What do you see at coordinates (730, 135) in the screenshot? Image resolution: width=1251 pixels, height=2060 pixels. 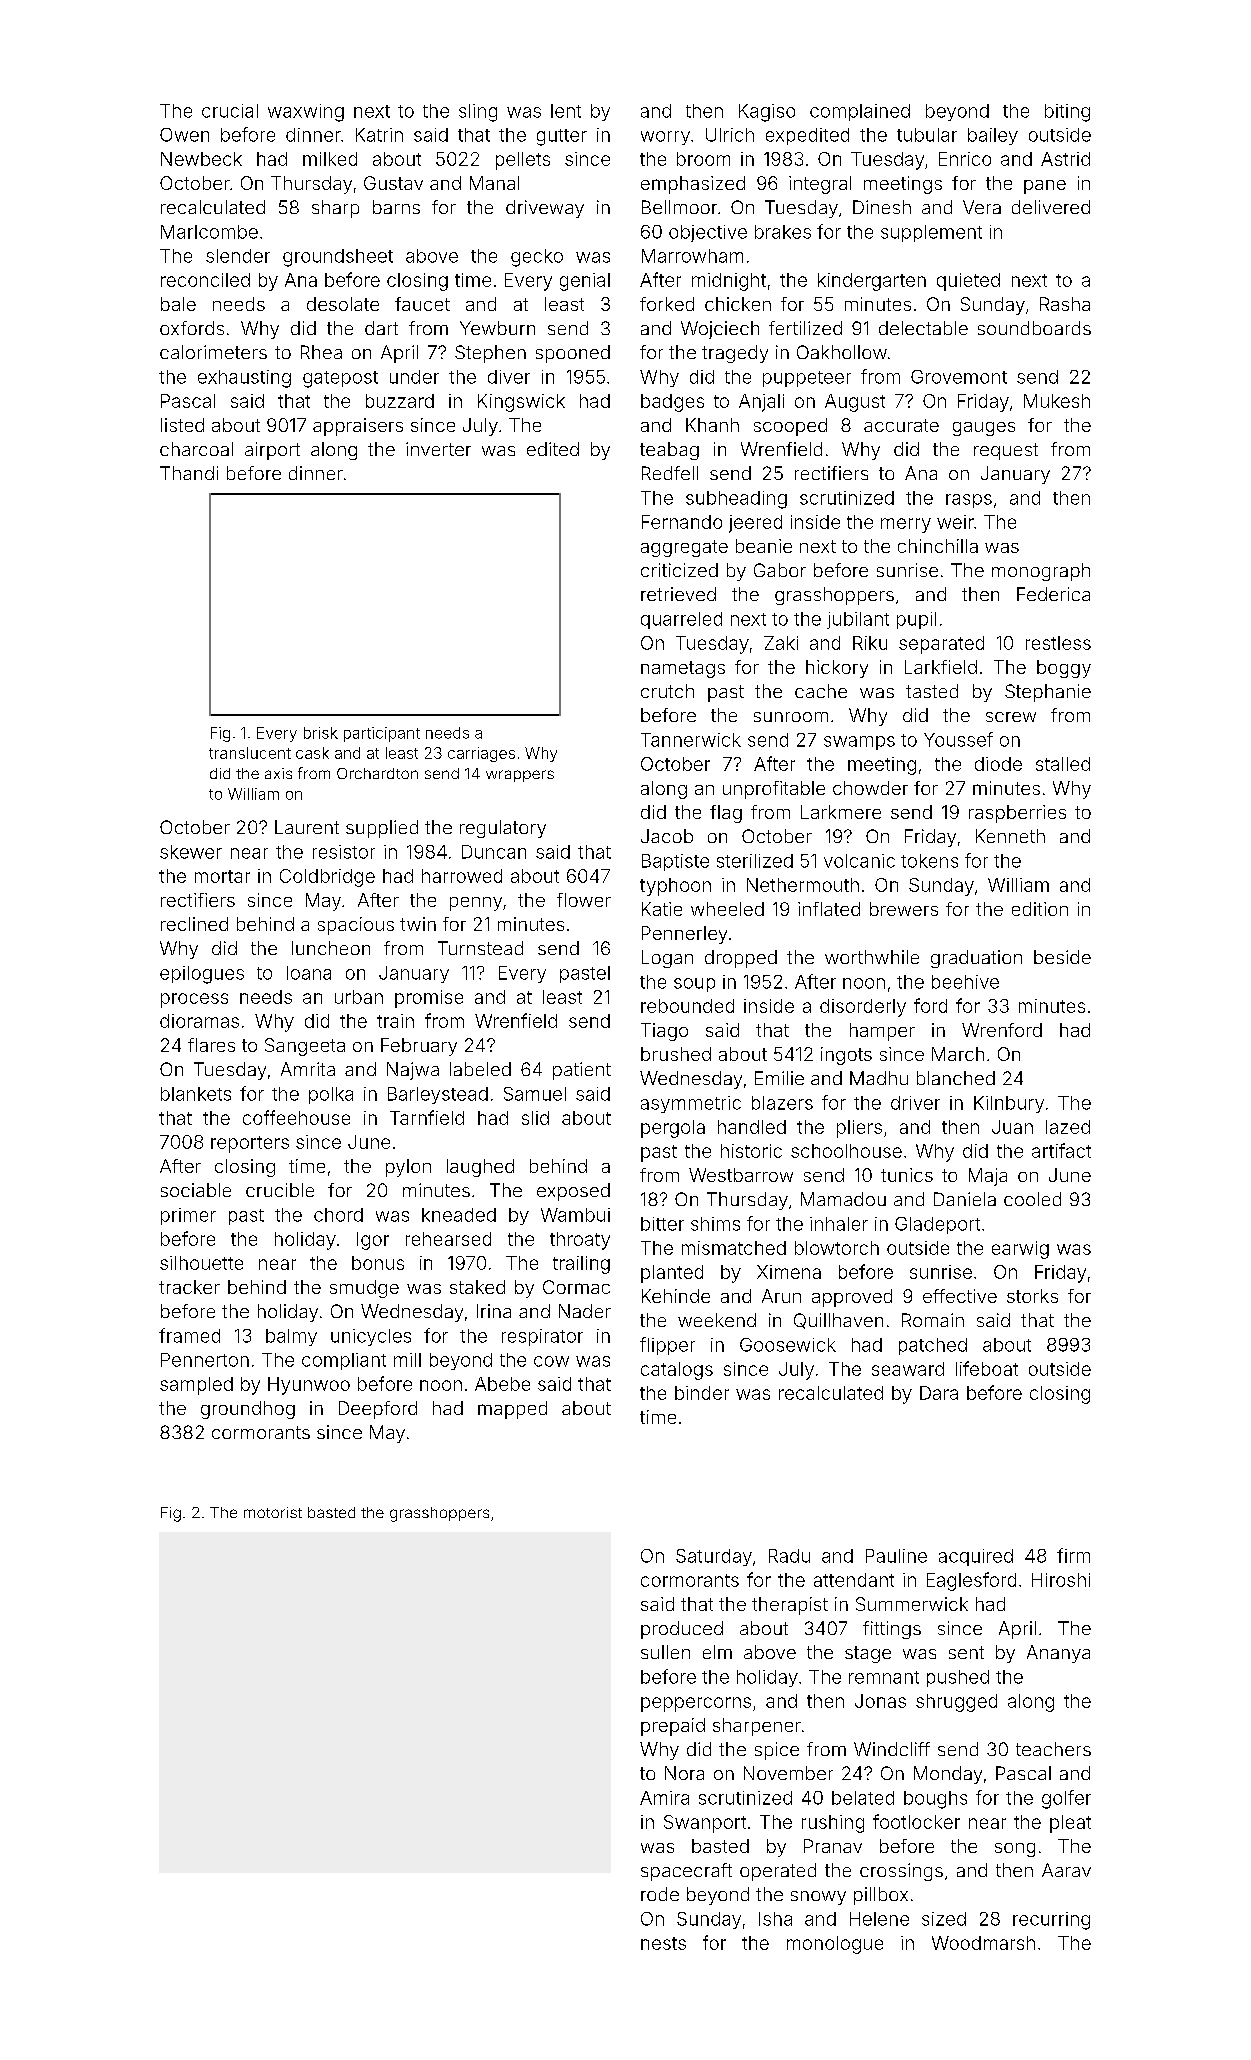 I see `Ulrich` at bounding box center [730, 135].
